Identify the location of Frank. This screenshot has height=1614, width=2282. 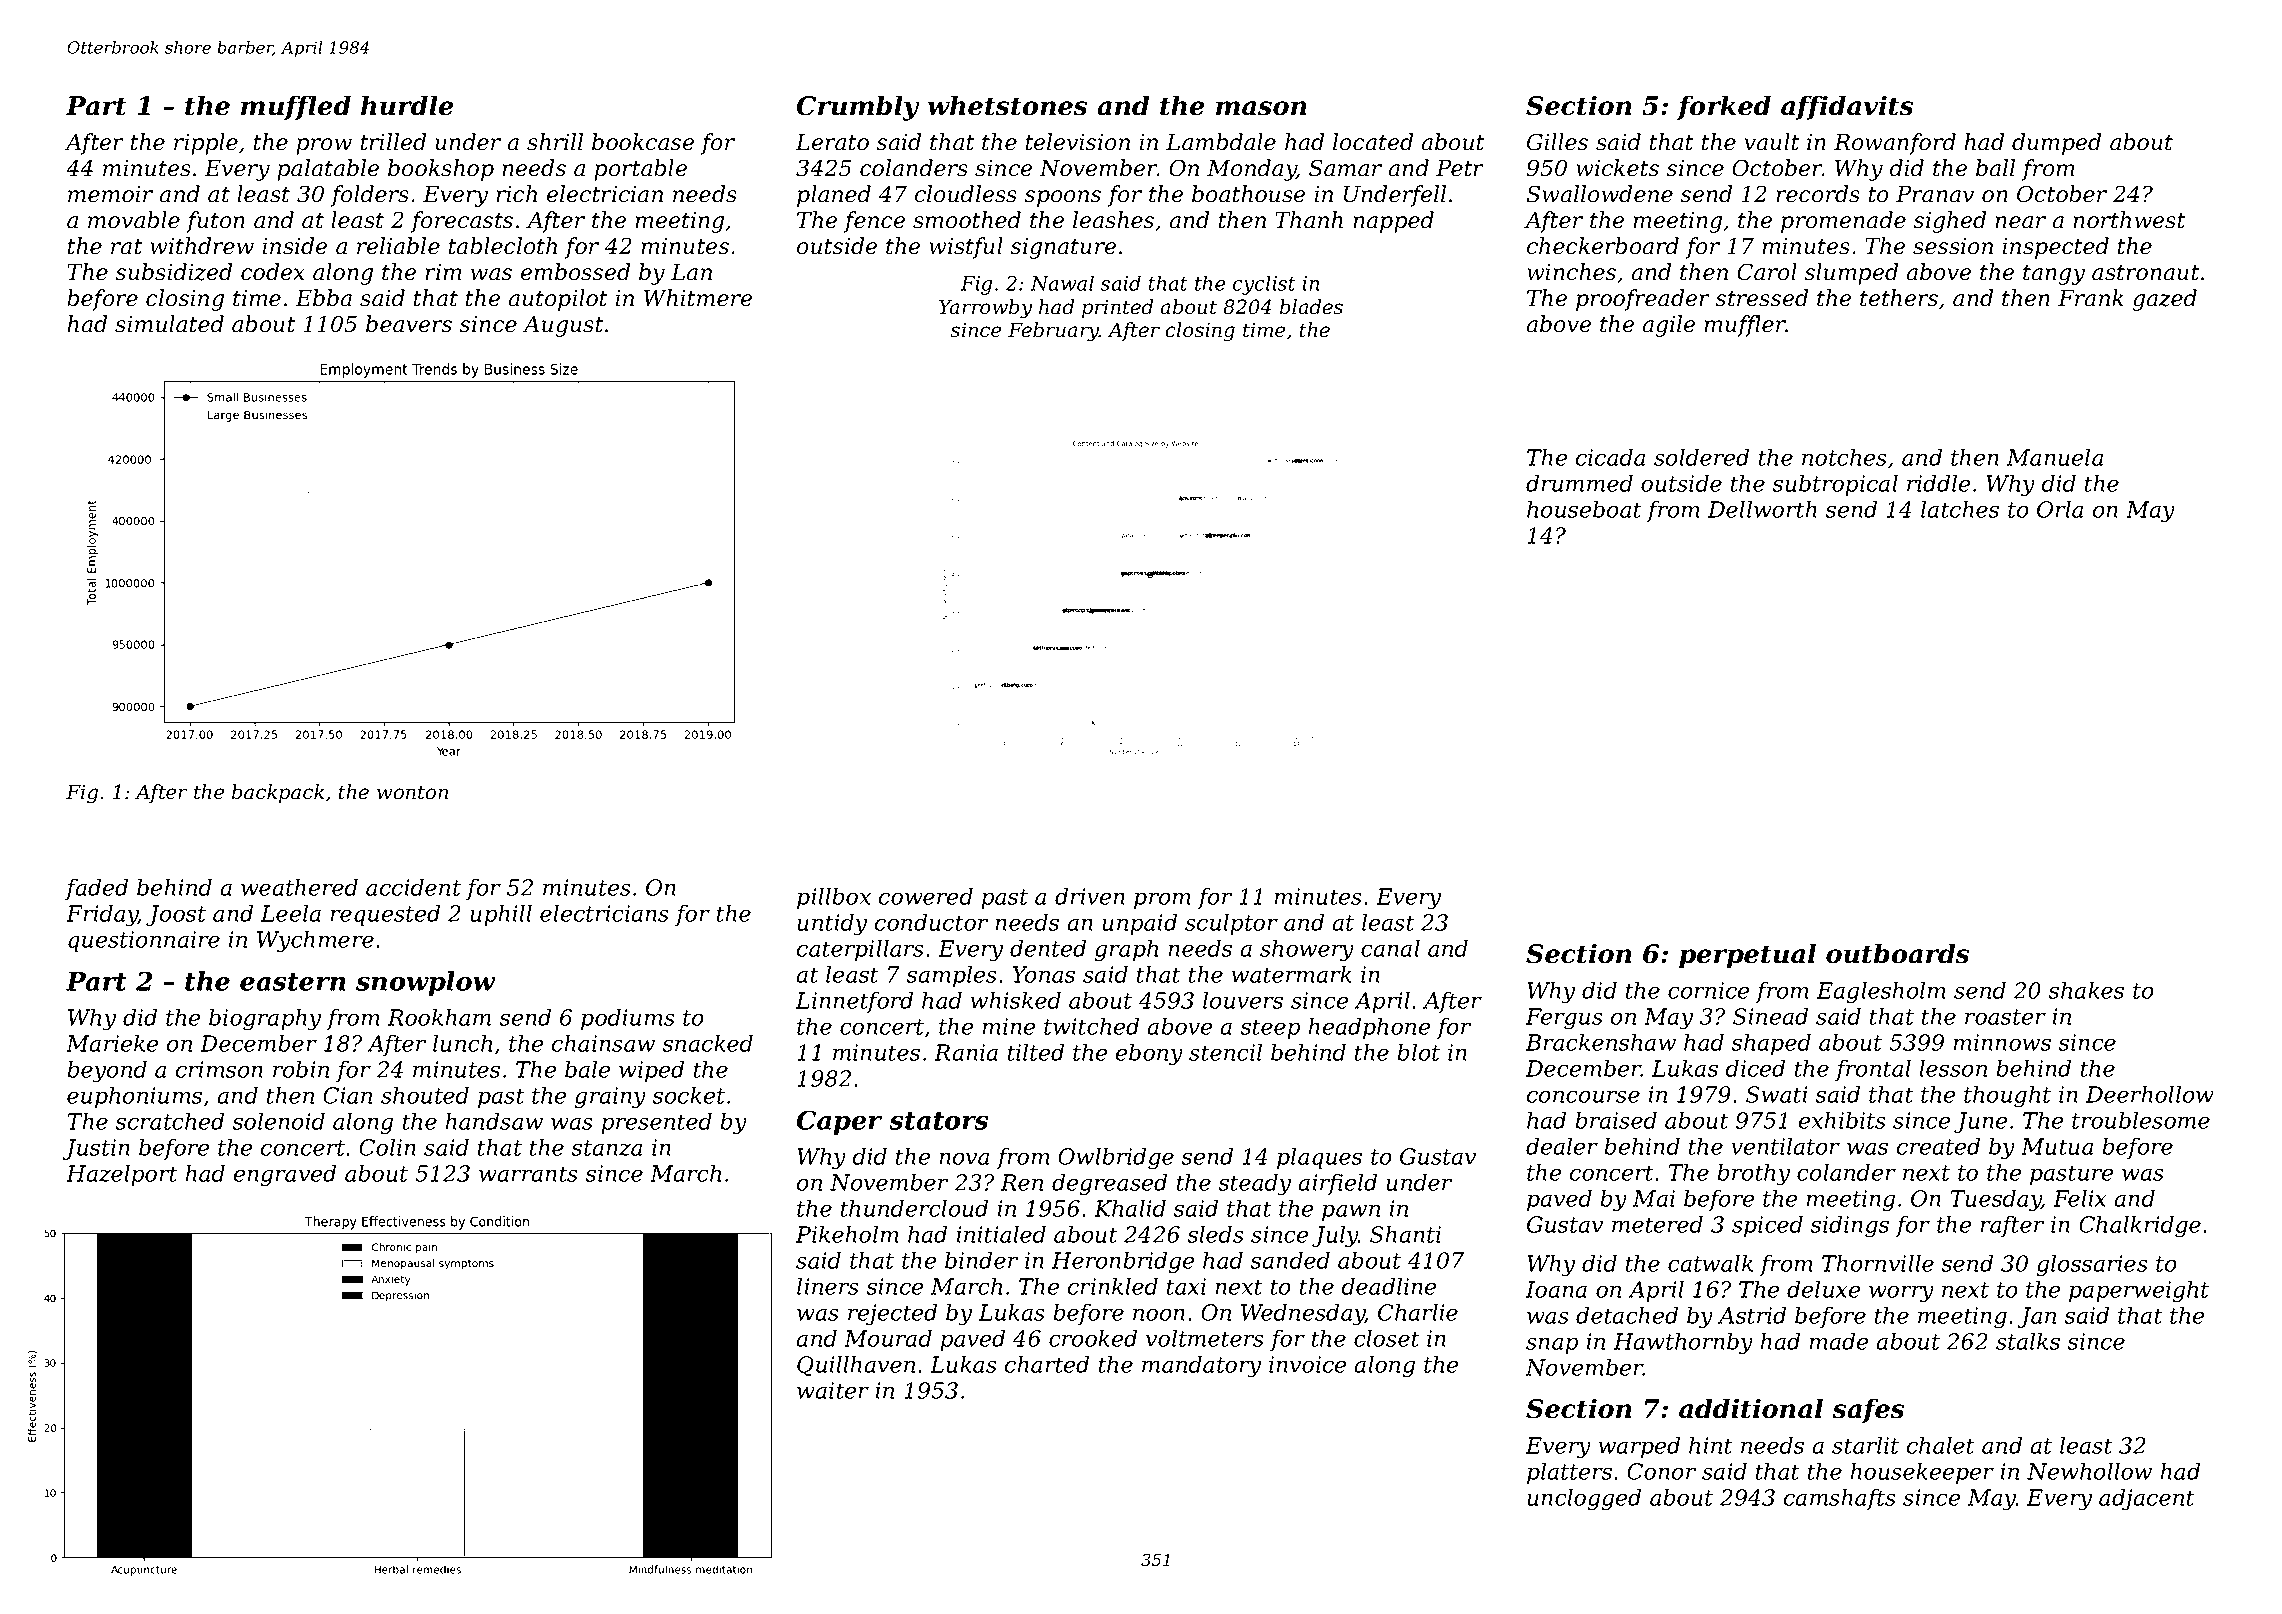
(2091, 298).
